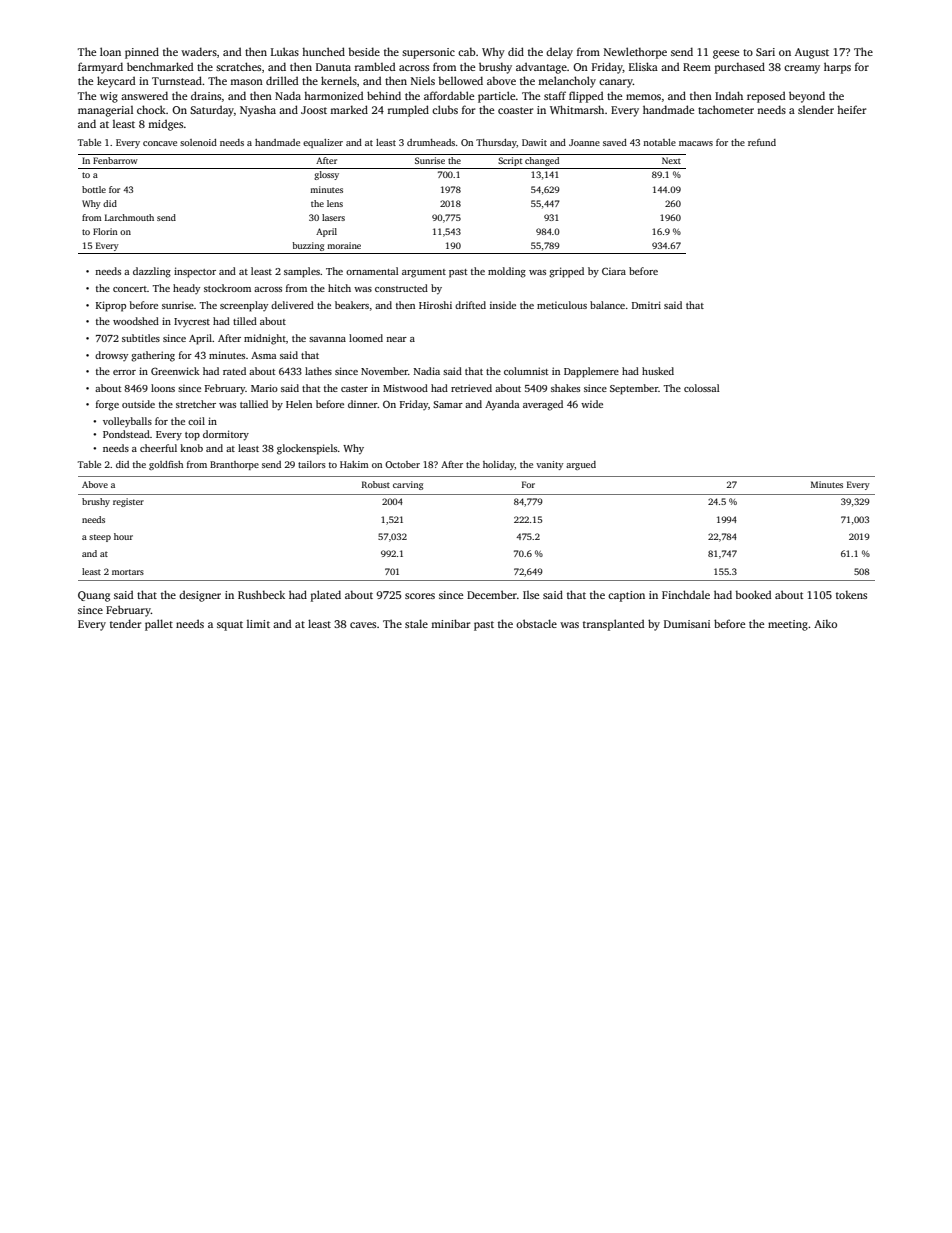  Describe the element at coordinates (344, 245) in the screenshot. I see `moraine` at that location.
